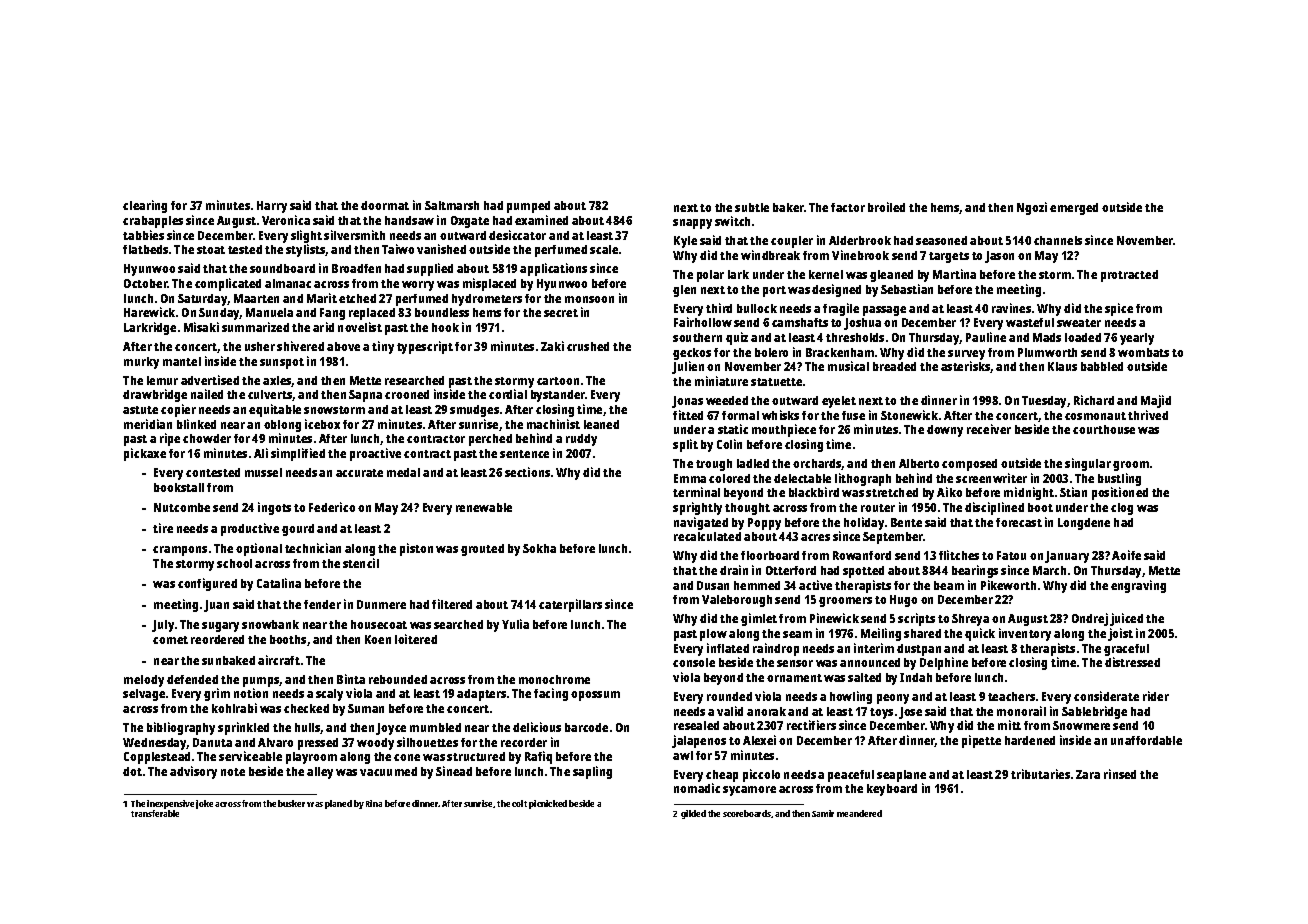 This image has width=1308, height=924. I want to click on protracted, so click(1129, 276).
